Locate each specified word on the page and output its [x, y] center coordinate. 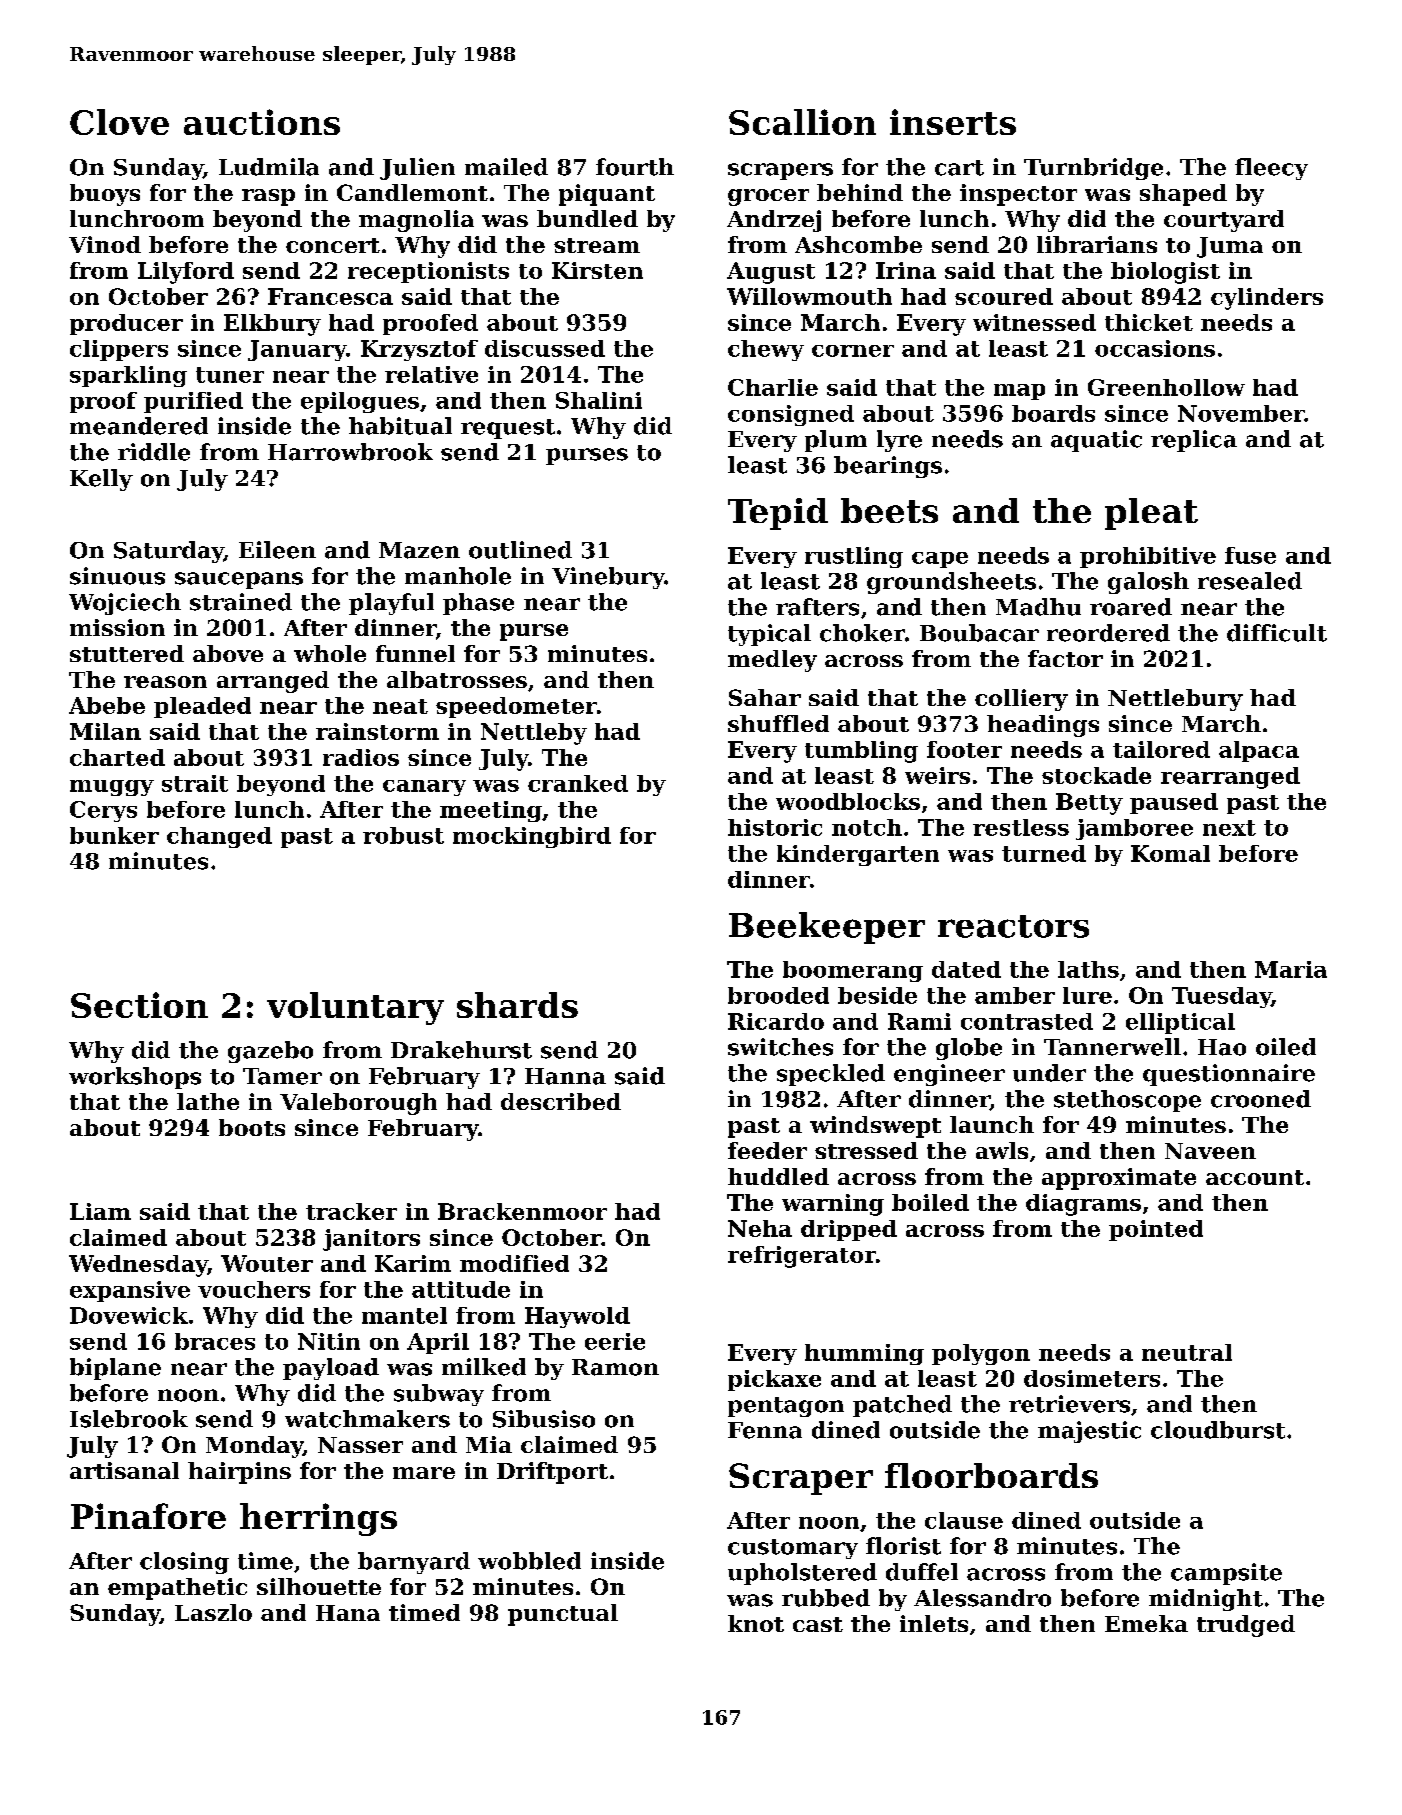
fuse [1250, 555]
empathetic [177, 1589]
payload [331, 1369]
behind [860, 192]
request [508, 429]
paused [1174, 803]
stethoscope [1127, 1101]
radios [361, 757]
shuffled [778, 723]
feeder [767, 1150]
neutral [1187, 1352]
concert [333, 245]
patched [902, 1406]
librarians [1097, 244]
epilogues [360, 402]
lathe [208, 1101]
